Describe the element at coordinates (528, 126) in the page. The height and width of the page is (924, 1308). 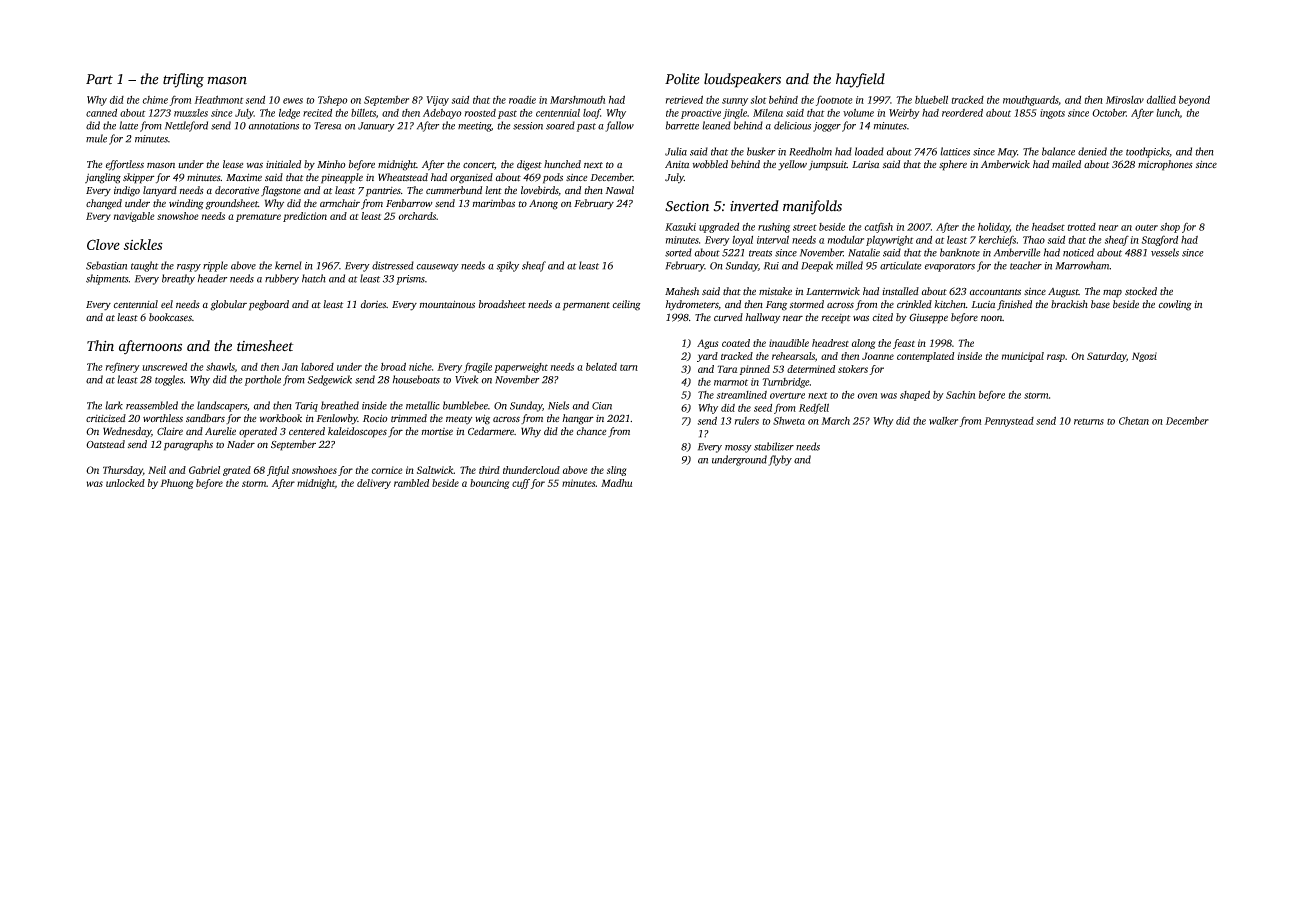
I see `session` at that location.
